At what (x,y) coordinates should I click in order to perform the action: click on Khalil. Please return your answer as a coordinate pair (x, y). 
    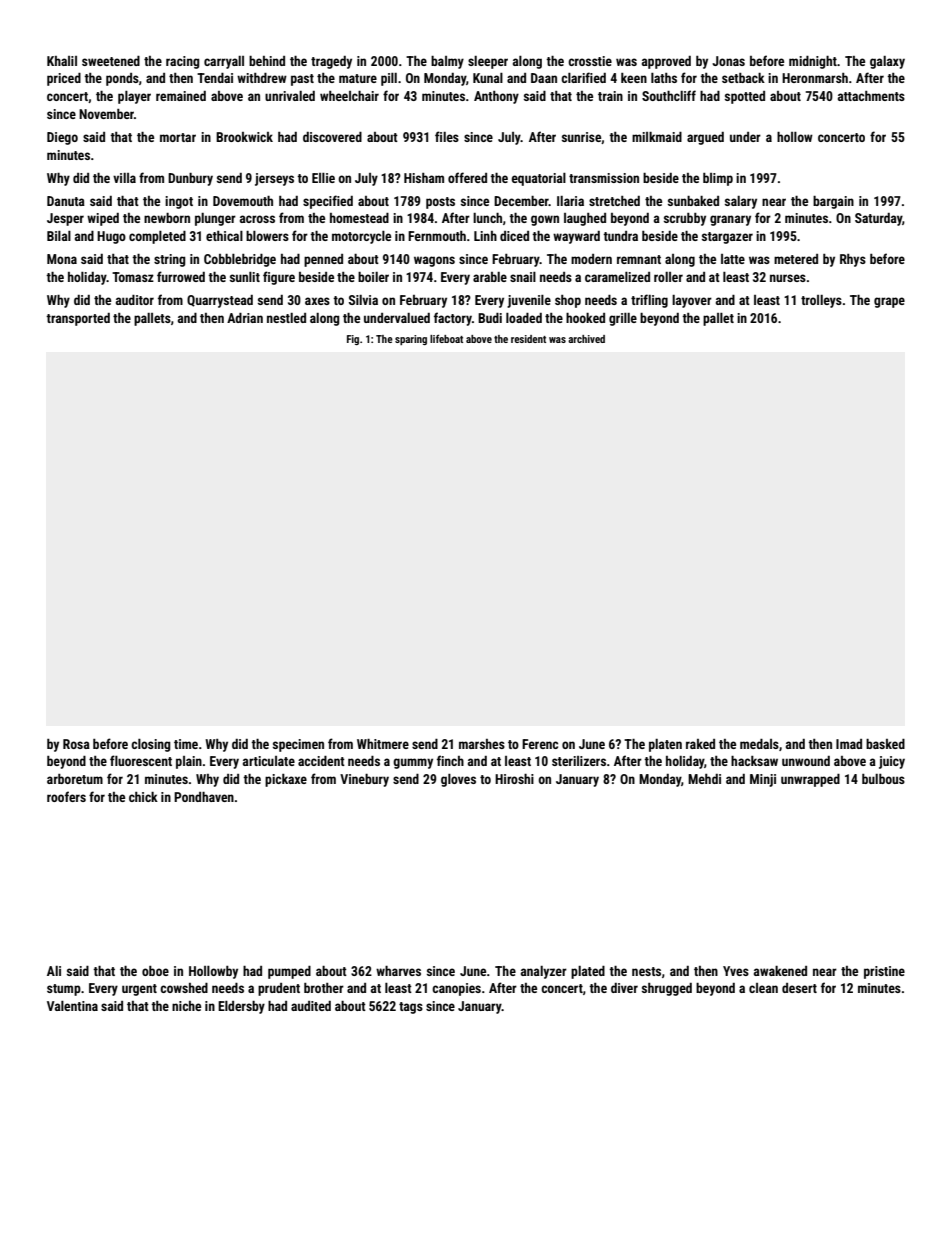
    Looking at the image, I should click on (62, 61).
